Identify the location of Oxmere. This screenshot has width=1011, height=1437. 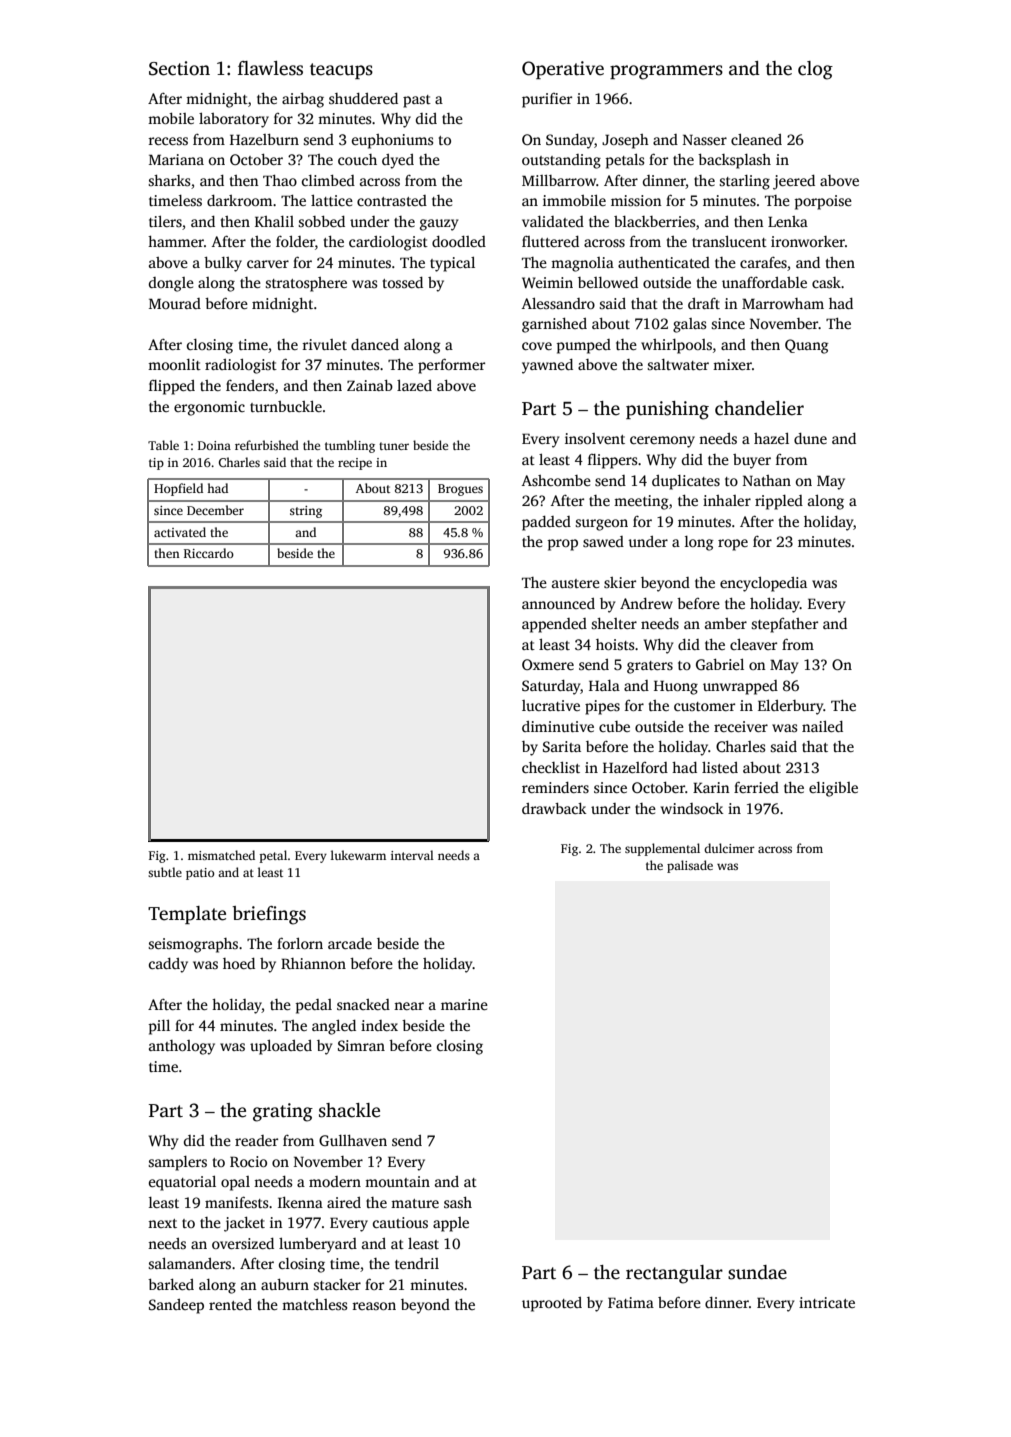
(548, 664).
